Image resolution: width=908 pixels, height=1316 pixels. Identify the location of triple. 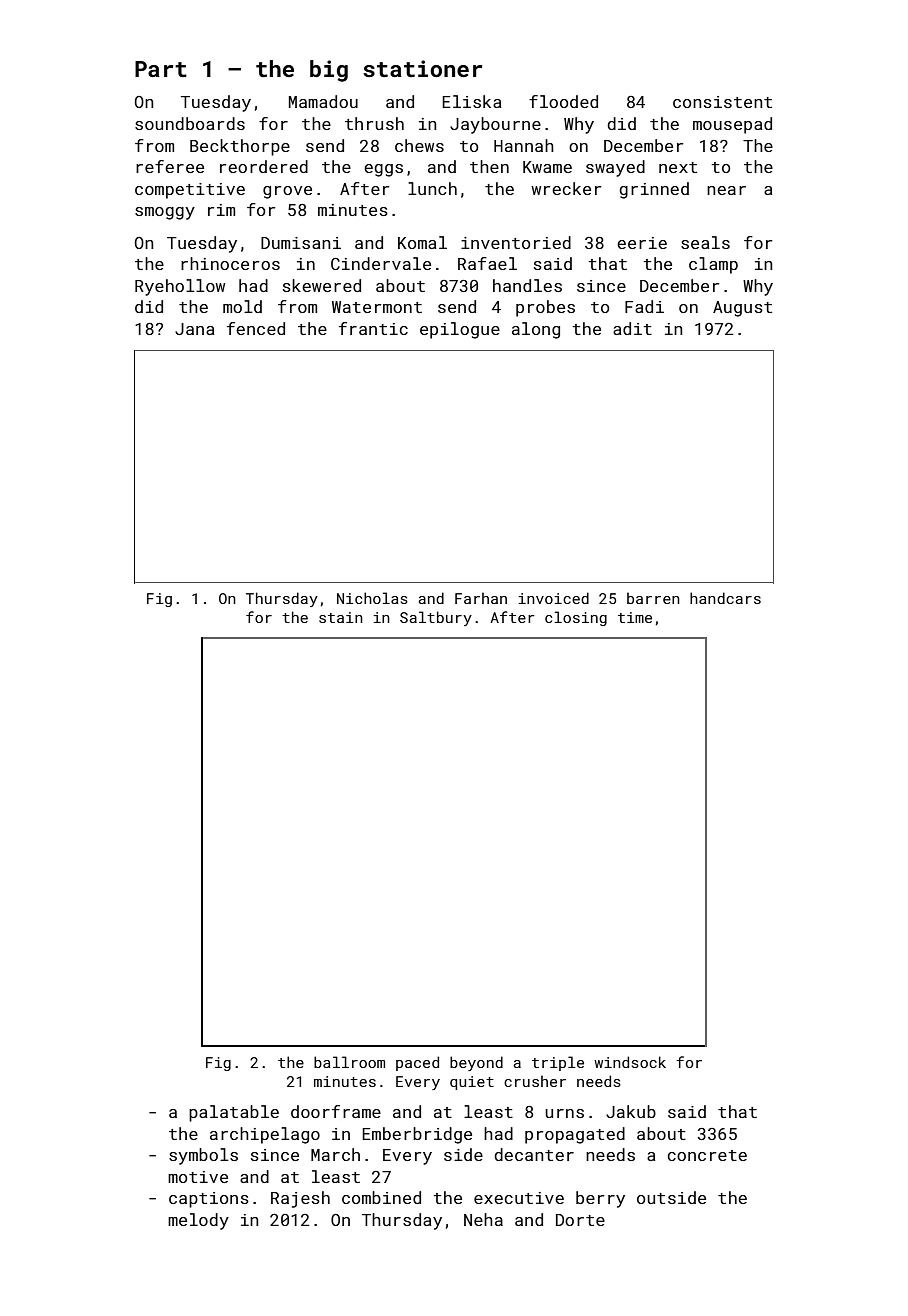
(558, 1063).
